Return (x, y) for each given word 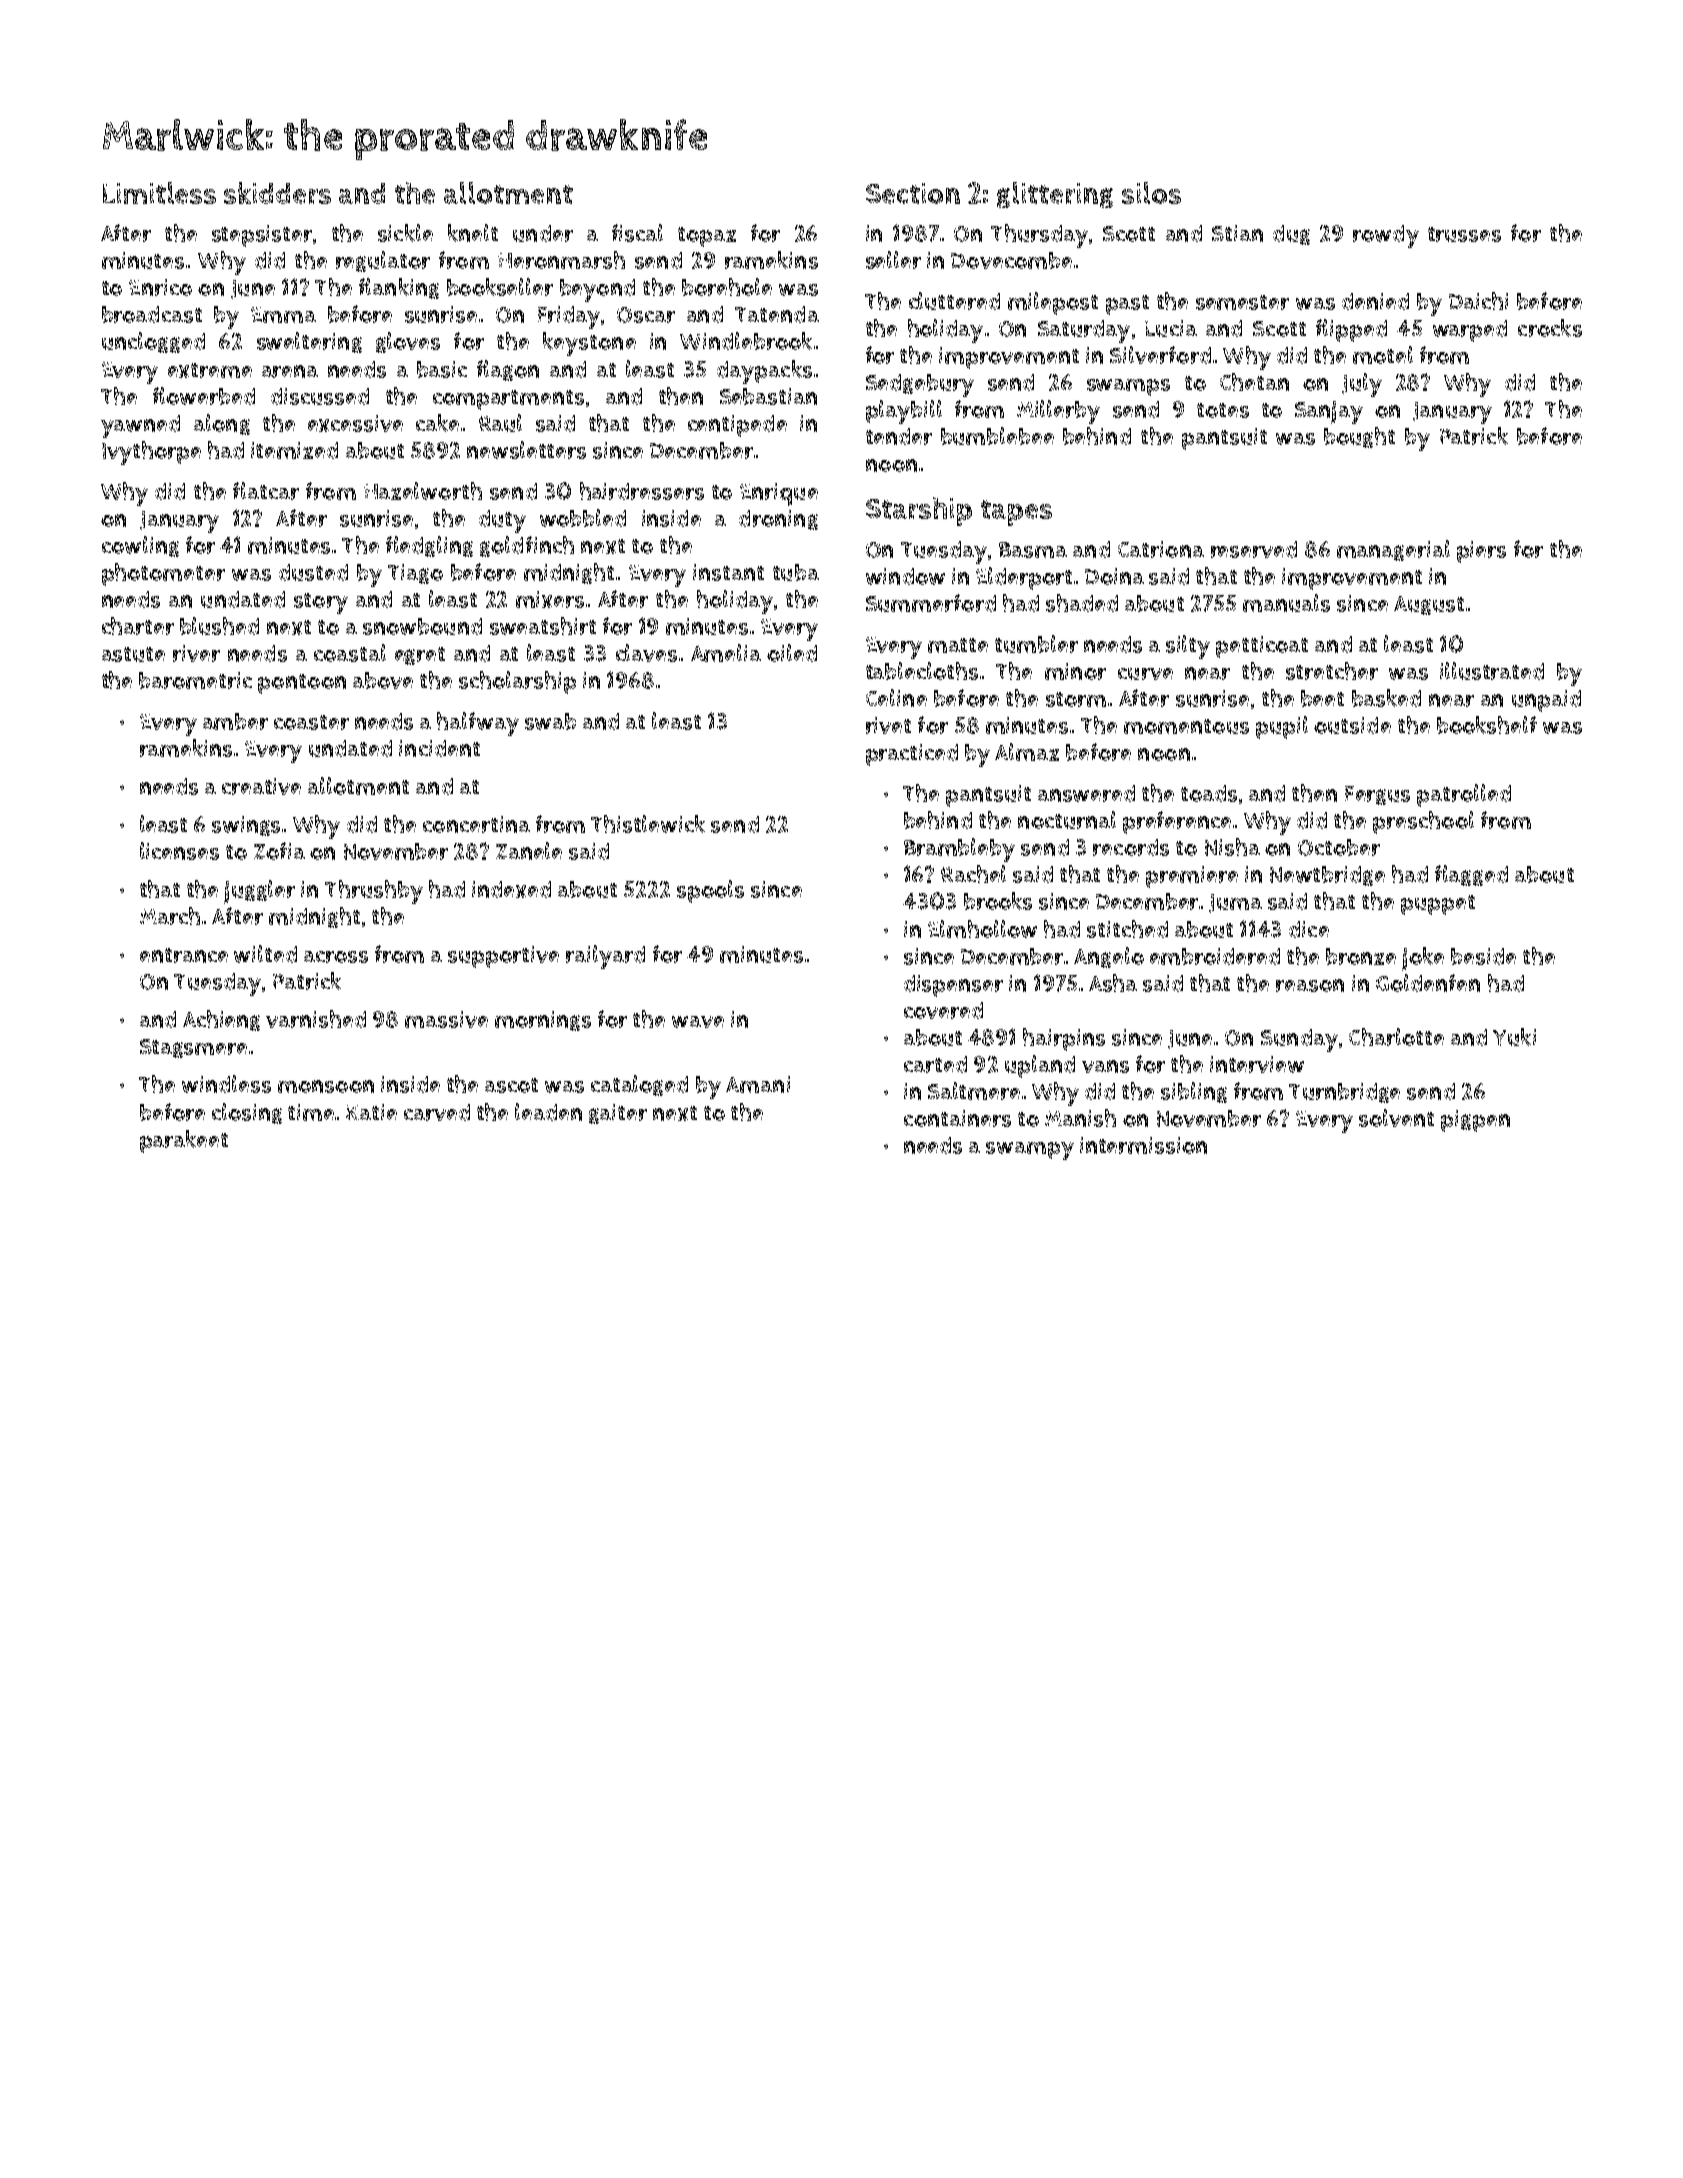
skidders (277, 193)
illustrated (1492, 671)
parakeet (184, 1141)
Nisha (1232, 847)
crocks (1550, 328)
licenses (179, 851)
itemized (294, 450)
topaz (707, 237)
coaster (311, 722)
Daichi (1478, 301)
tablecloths (922, 671)
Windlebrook (746, 341)
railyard (605, 957)
